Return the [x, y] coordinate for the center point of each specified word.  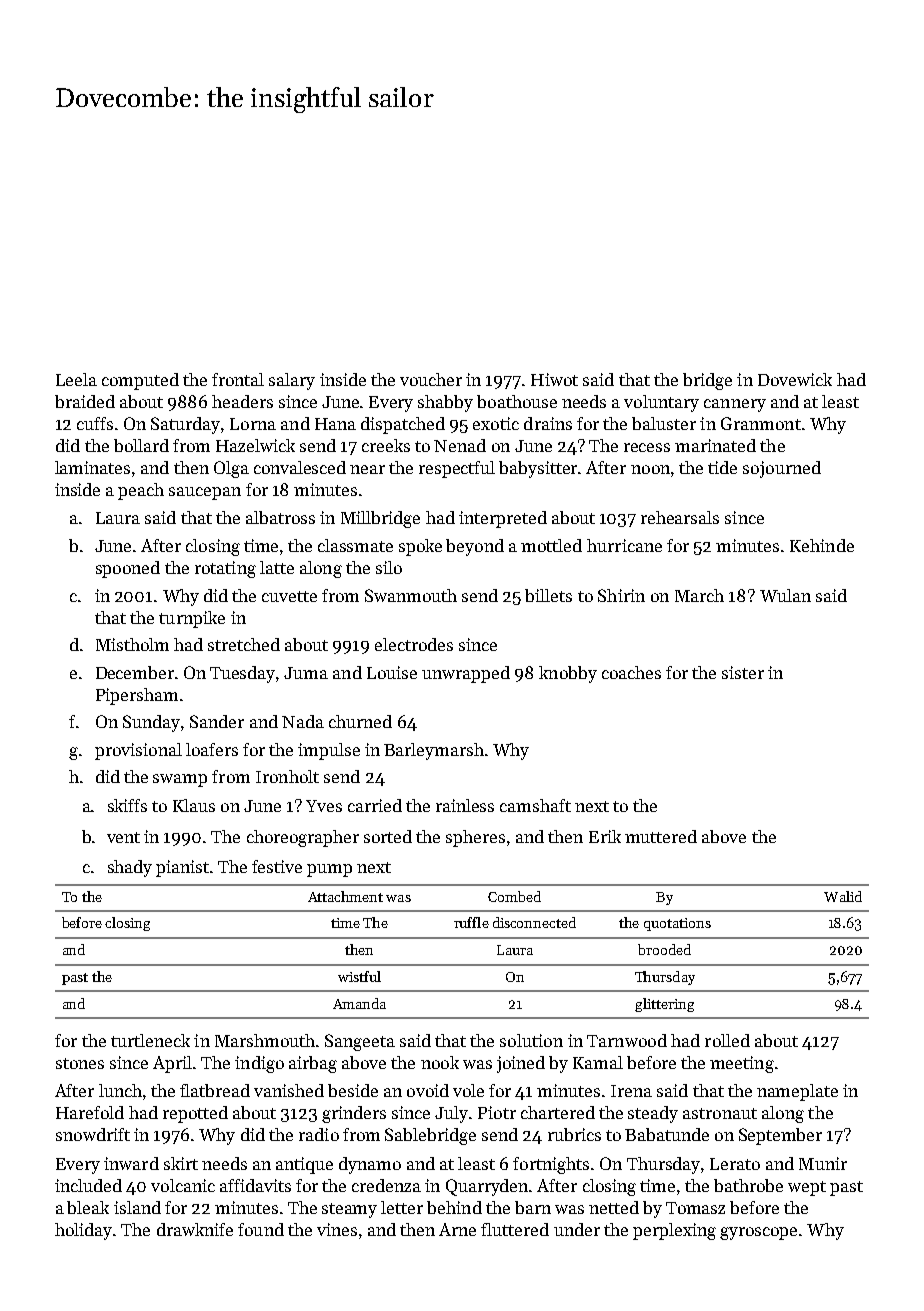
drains [548, 423]
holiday [83, 1231]
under [577, 1229]
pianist [182, 868]
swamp [180, 780]
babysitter [539, 469]
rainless [465, 805]
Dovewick [795, 379]
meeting [742, 1064]
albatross [280, 517]
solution [531, 1040]
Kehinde [822, 545]
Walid [843, 896]
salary [292, 381]
